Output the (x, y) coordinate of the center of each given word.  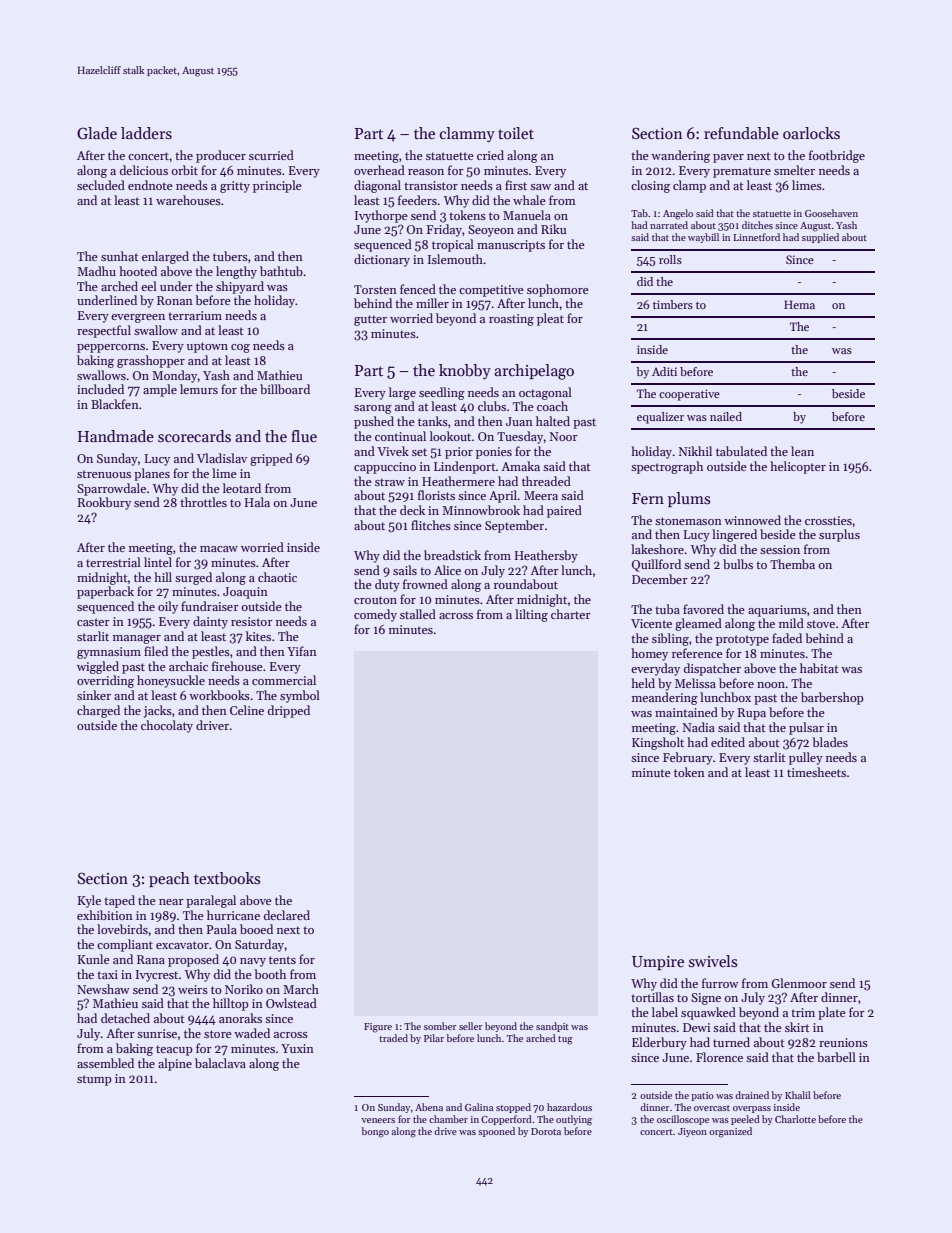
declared (287, 915)
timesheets (816, 772)
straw (390, 482)
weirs (193, 989)
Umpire (658, 963)
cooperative (689, 395)
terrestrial (113, 562)
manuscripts (511, 246)
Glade (97, 133)
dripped (289, 711)
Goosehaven (831, 213)
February (688, 758)
